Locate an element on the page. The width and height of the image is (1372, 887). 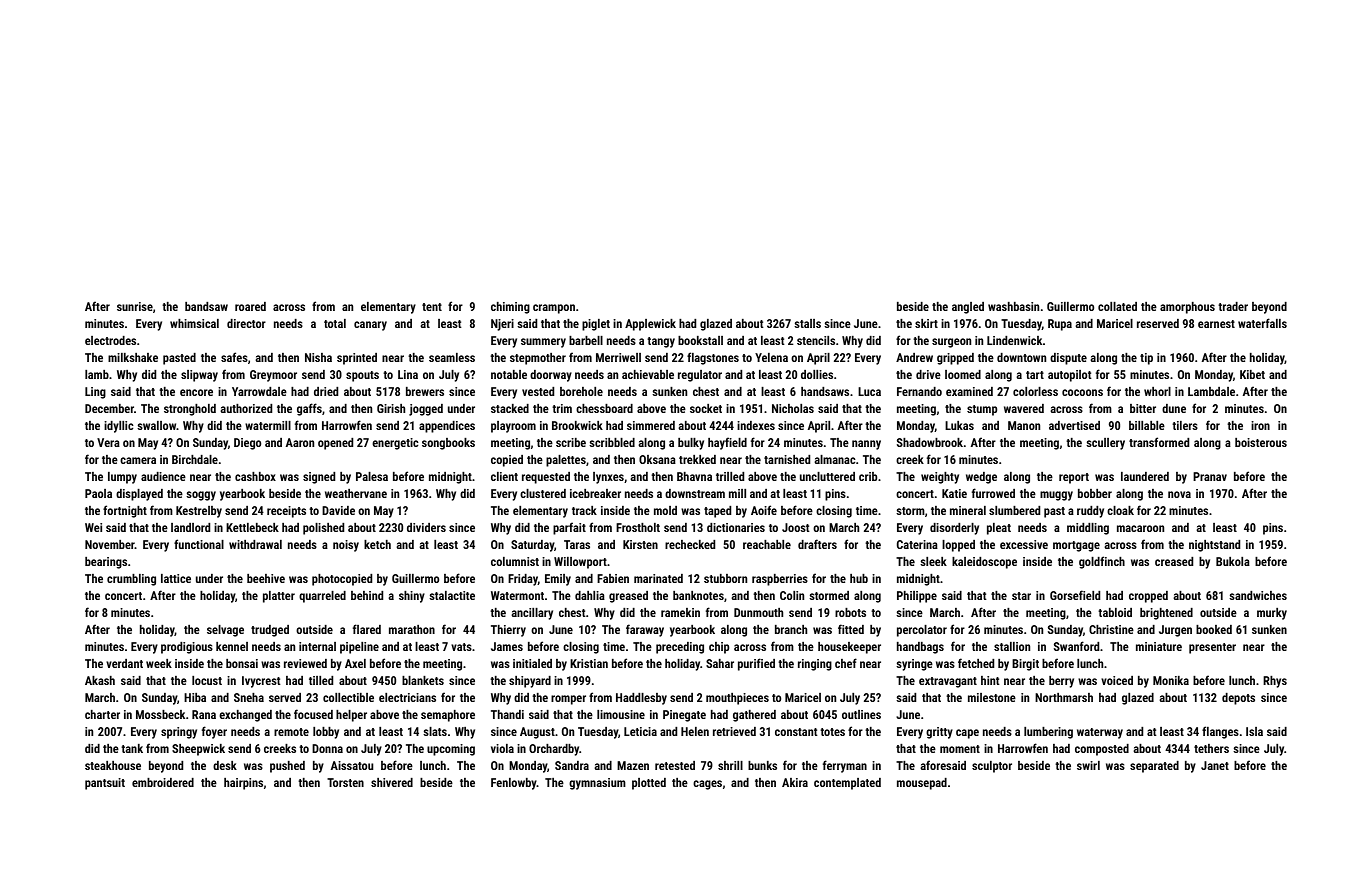
soggy is located at coordinates (201, 496).
